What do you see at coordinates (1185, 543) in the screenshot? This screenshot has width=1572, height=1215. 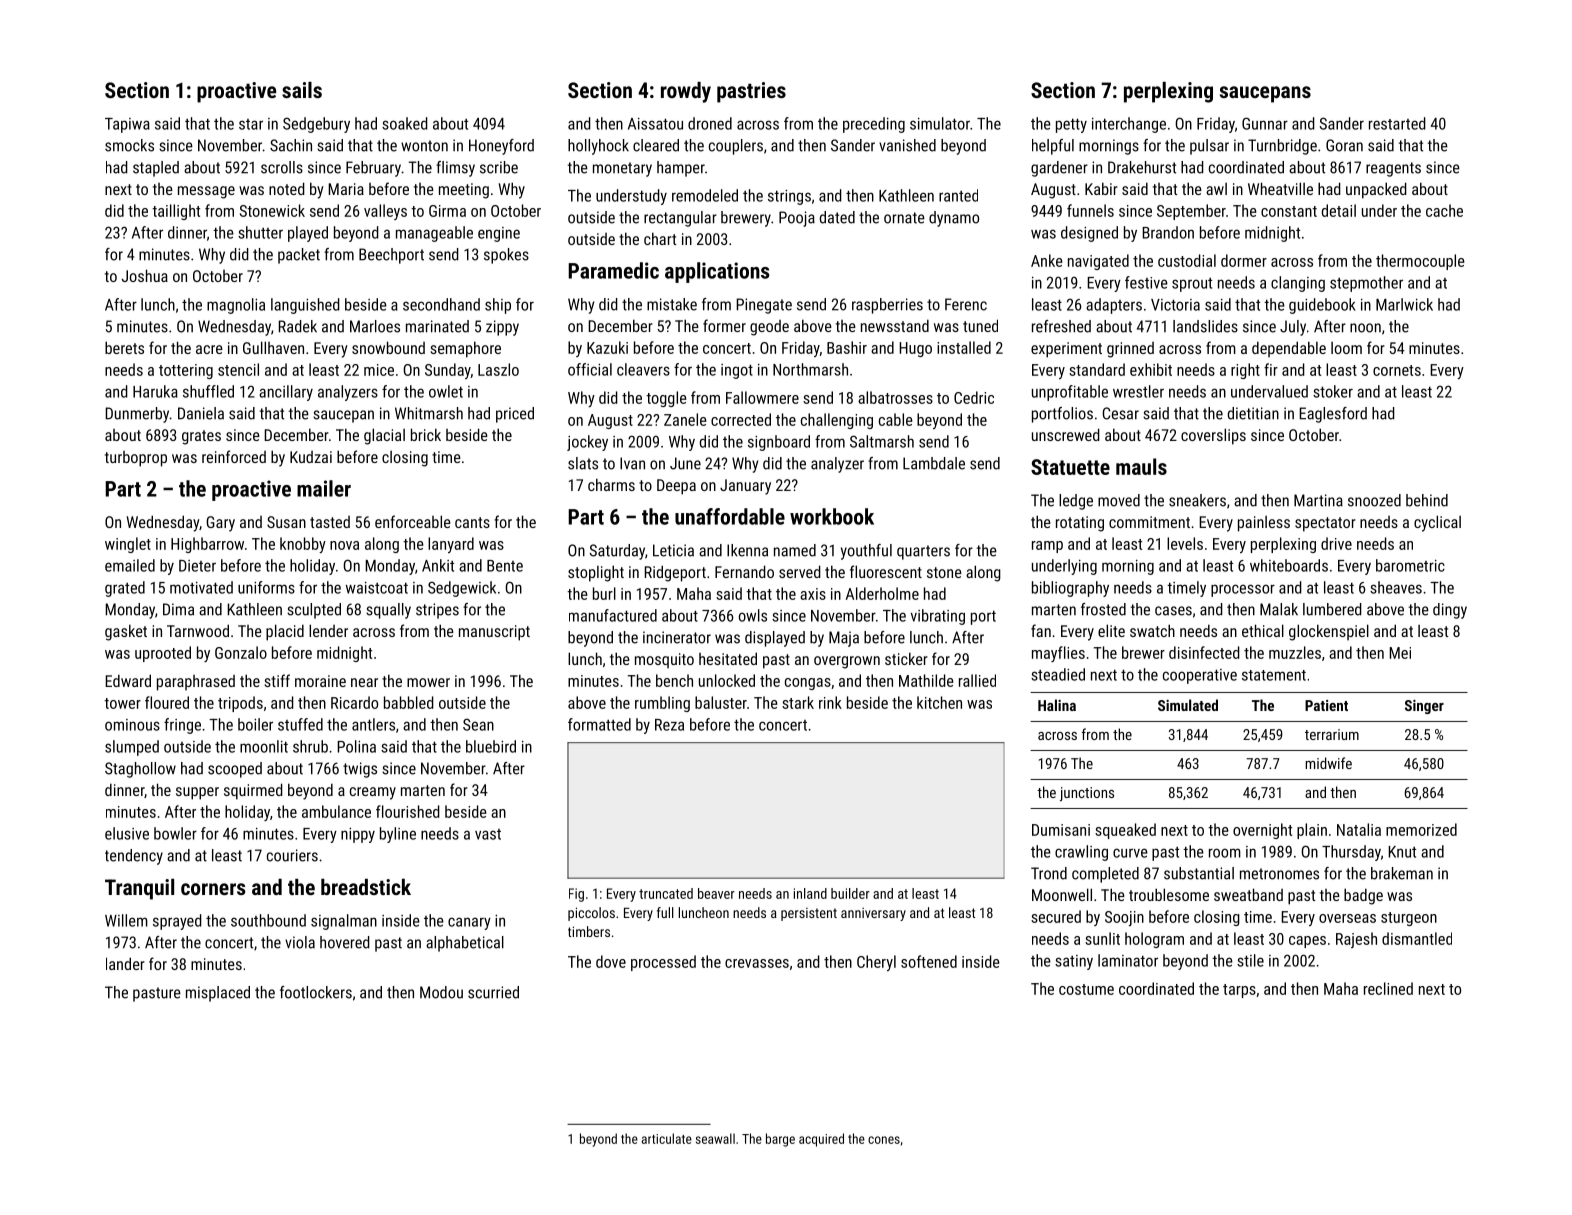 I see `levels` at bounding box center [1185, 543].
